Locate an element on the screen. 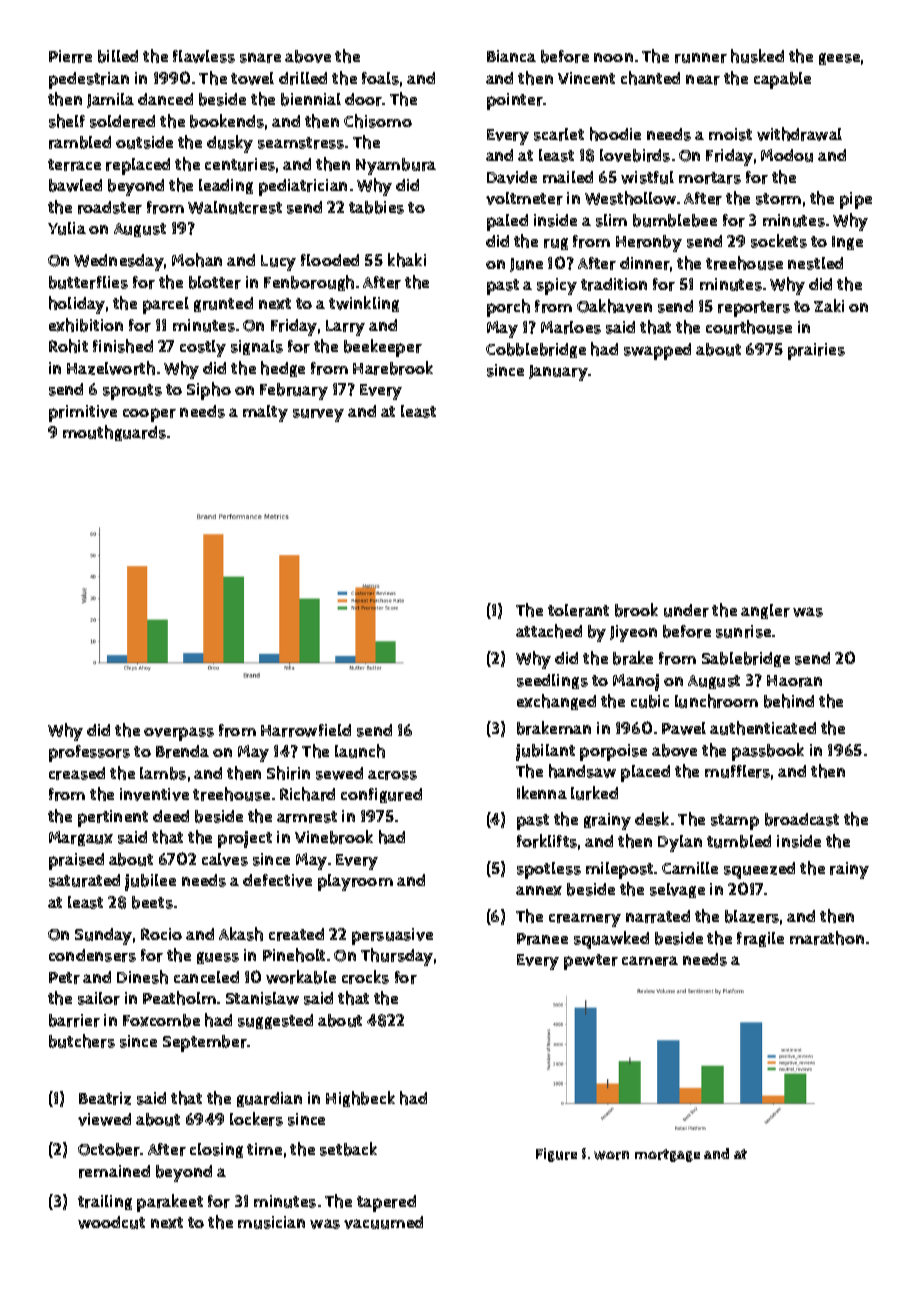 Image resolution: width=924 pixels, height=1314 pixels. professors is located at coordinates (89, 753).
